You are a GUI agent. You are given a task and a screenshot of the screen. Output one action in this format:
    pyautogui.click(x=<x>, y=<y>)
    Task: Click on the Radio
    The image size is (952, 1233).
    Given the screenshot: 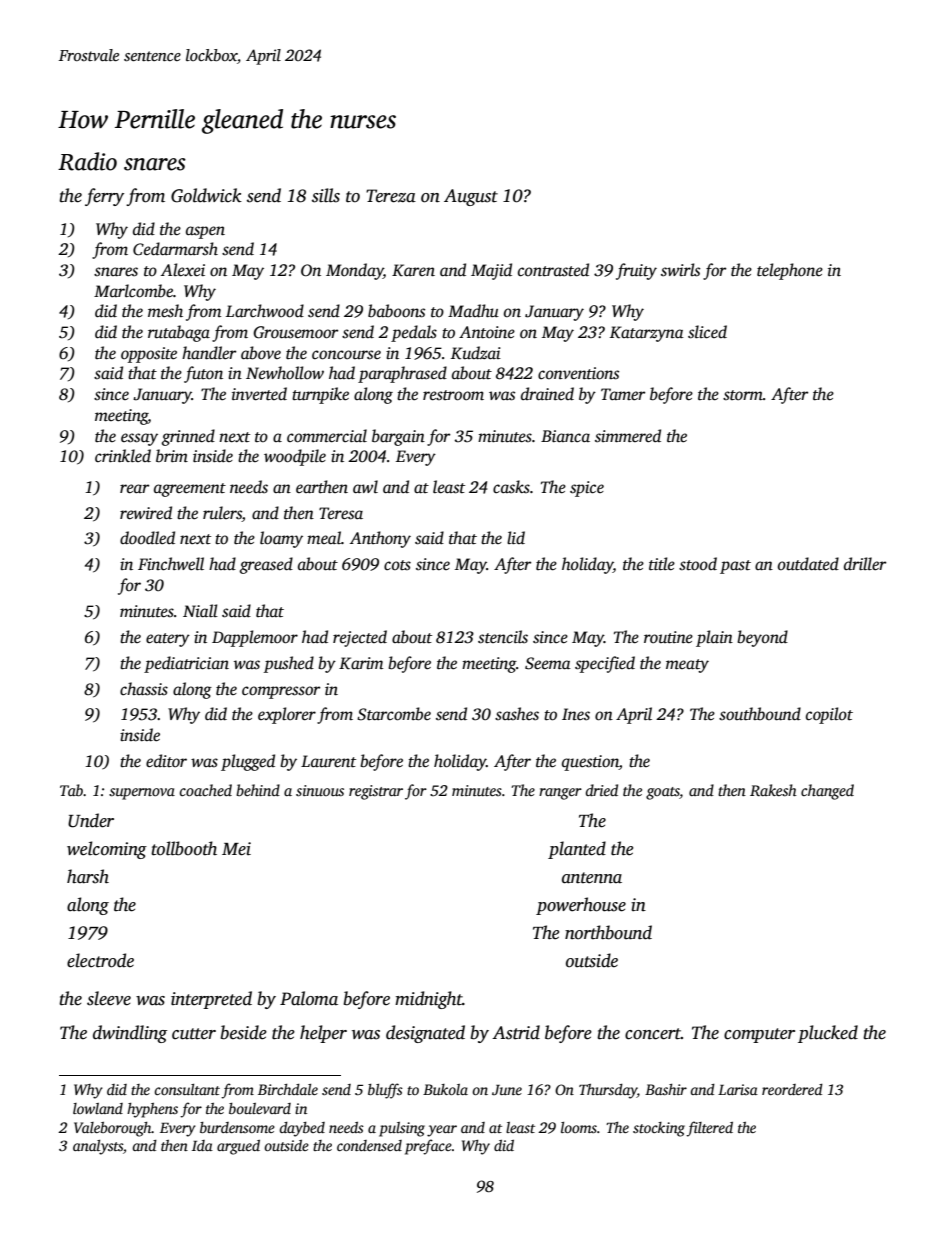 What is the action you would take?
    pyautogui.click(x=87, y=161)
